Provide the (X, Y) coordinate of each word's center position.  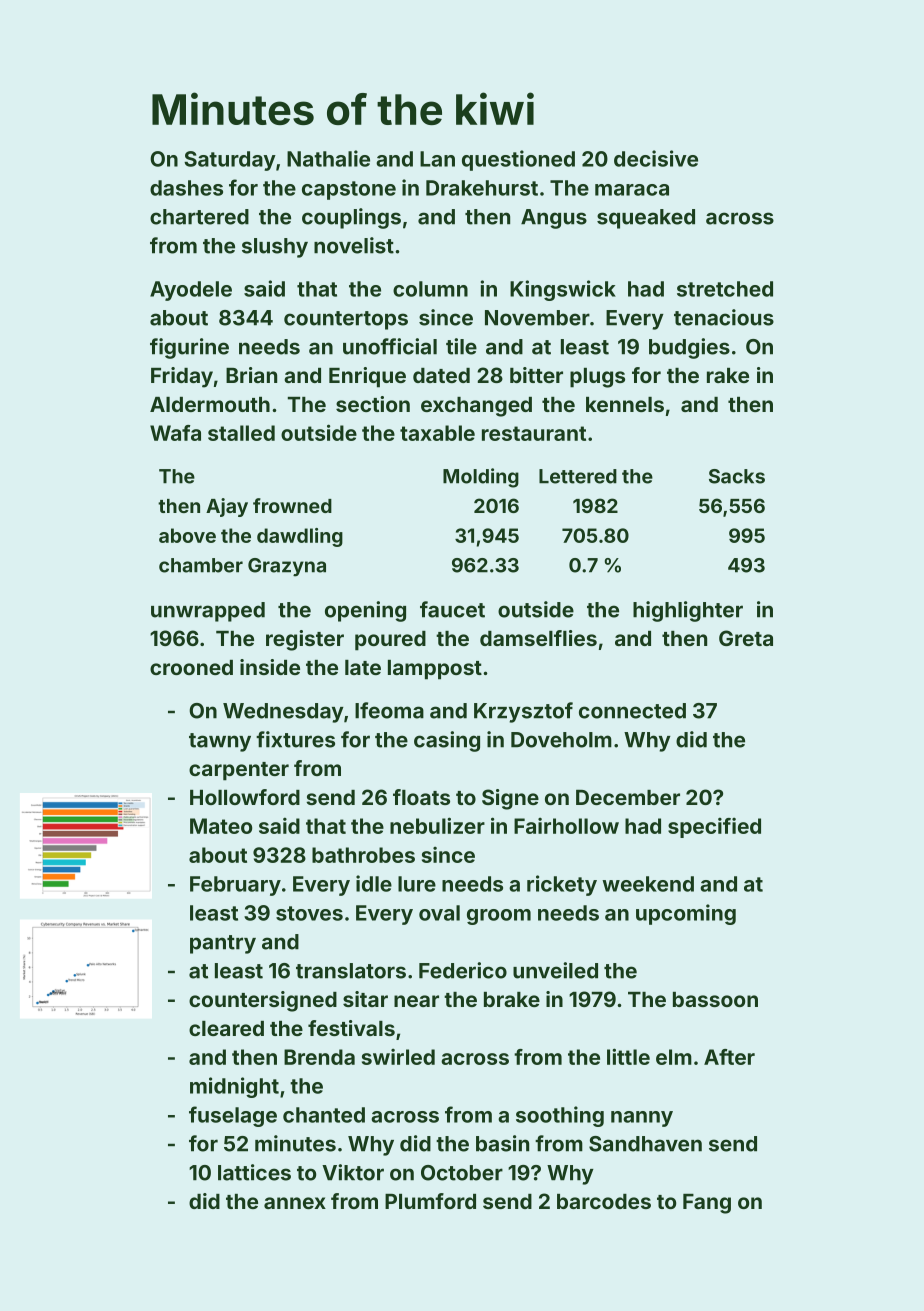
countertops (346, 320)
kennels (625, 404)
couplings (351, 218)
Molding (481, 478)
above (187, 535)
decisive (656, 158)
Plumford (430, 1201)
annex (295, 1203)
